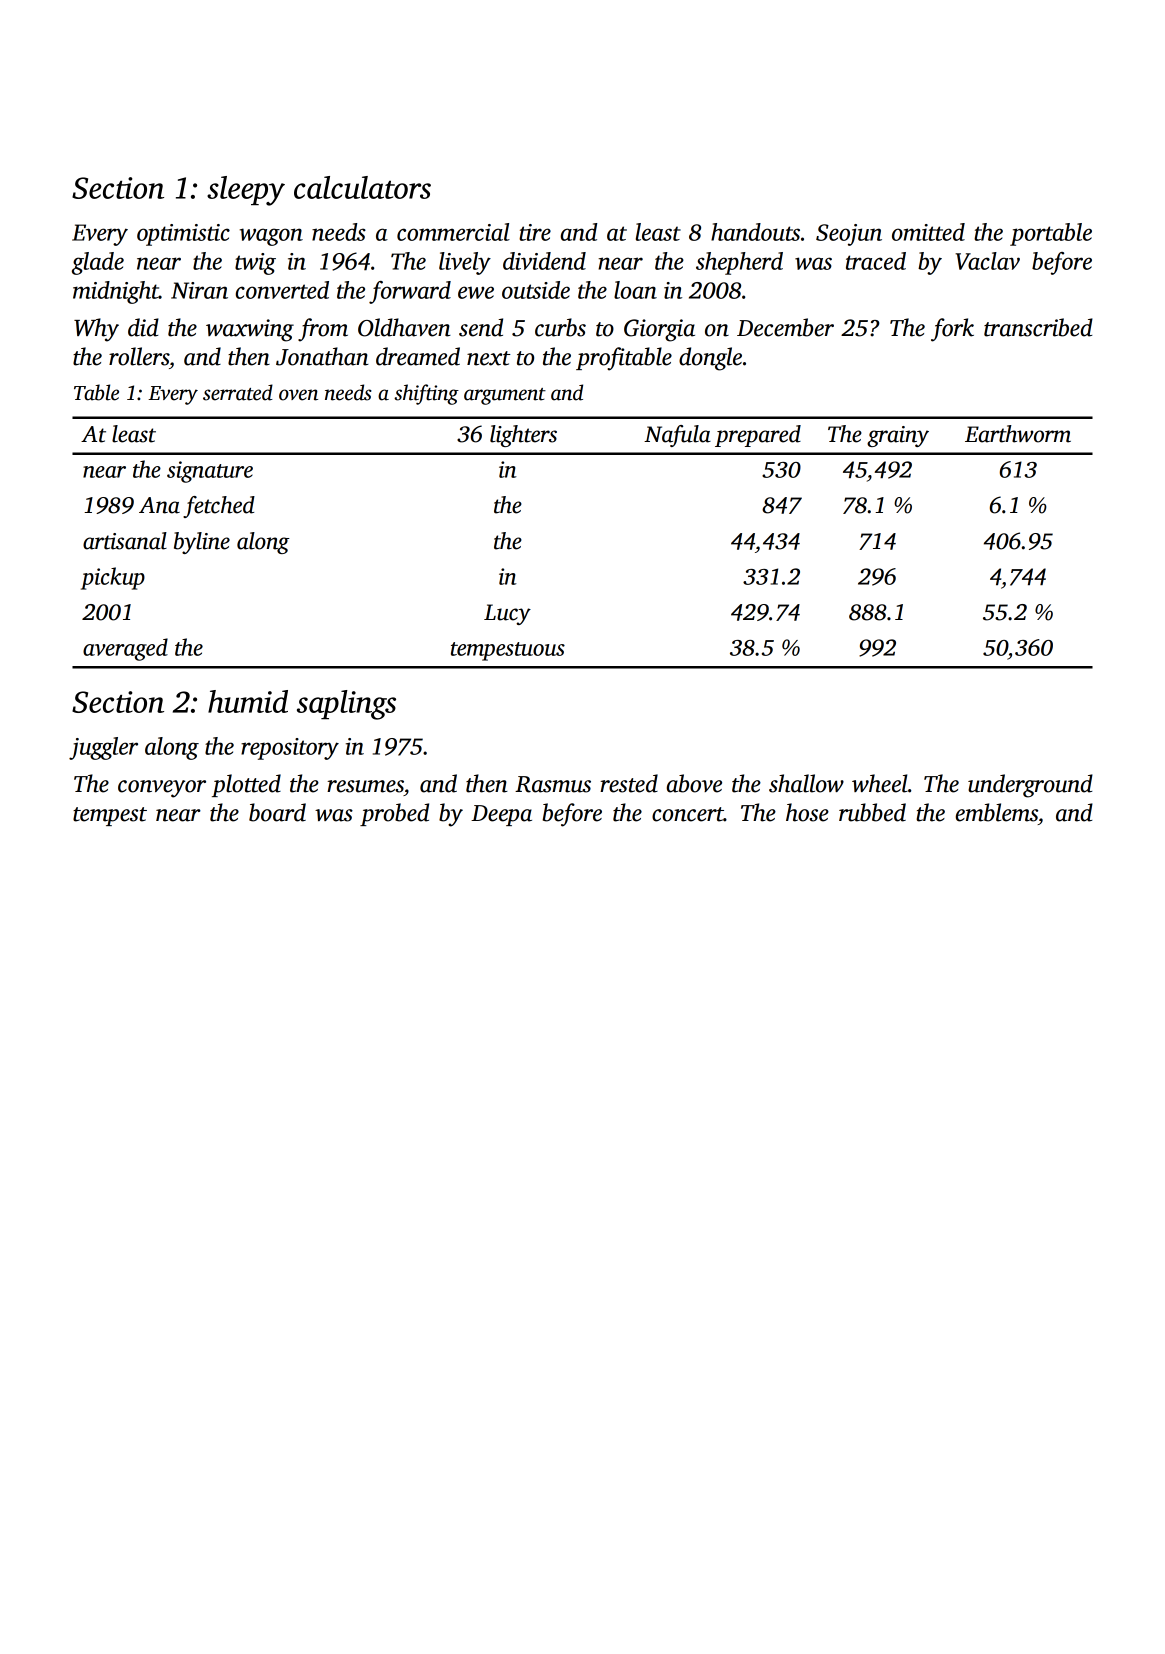 Image resolution: width=1165 pixels, height=1654 pixels. Describe the element at coordinates (501, 815) in the image. I see `Deepa` at that location.
